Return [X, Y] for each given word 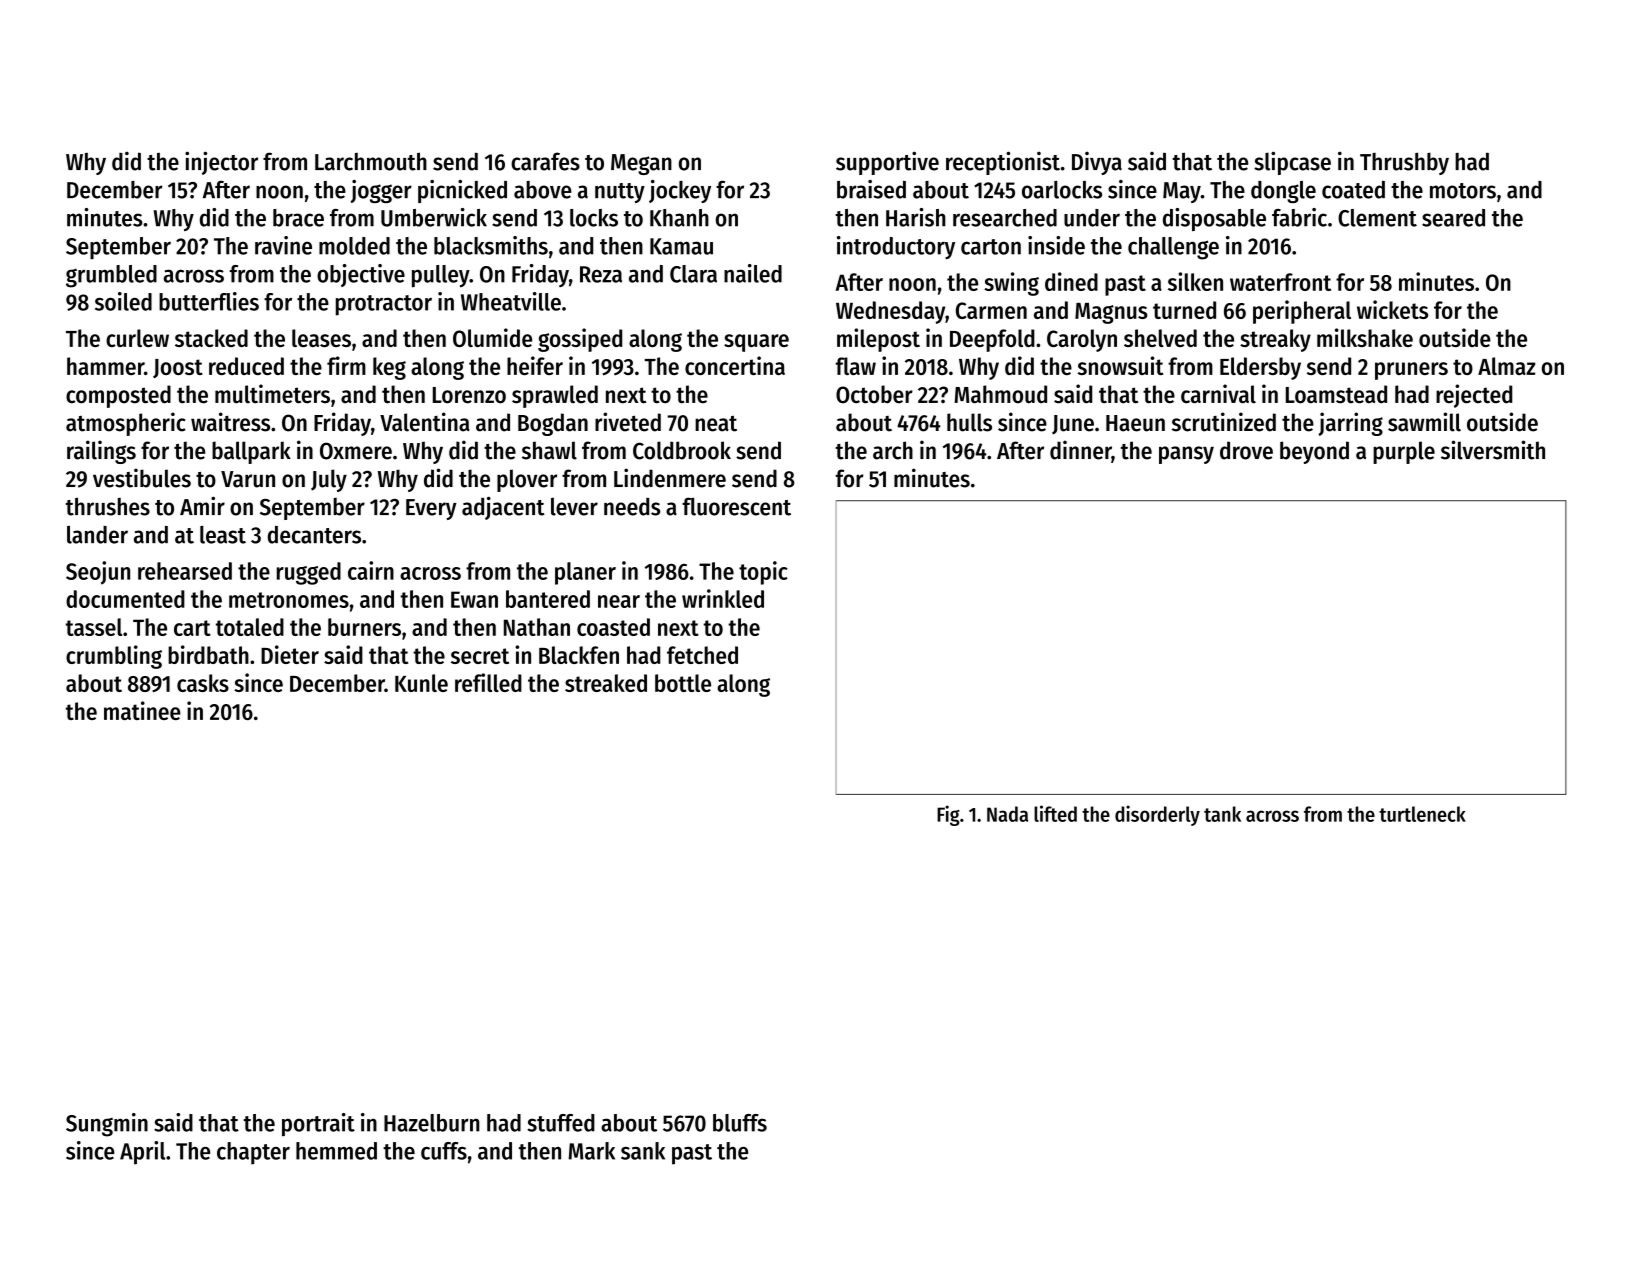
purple [1404, 452]
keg [389, 368]
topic [763, 573]
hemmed [336, 1151]
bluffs [740, 1123]
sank [643, 1151]
